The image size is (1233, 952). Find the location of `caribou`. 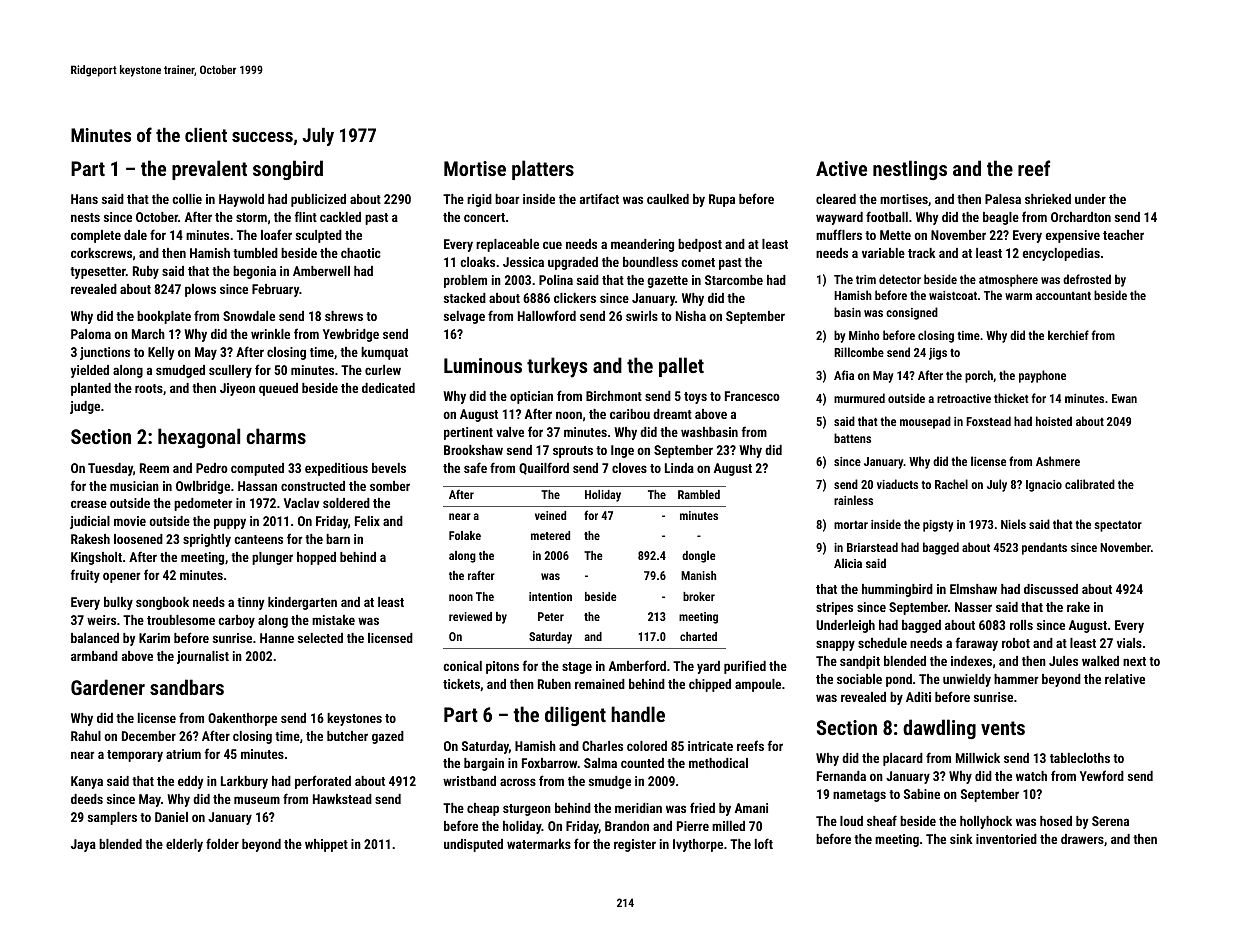

caribou is located at coordinates (630, 414).
